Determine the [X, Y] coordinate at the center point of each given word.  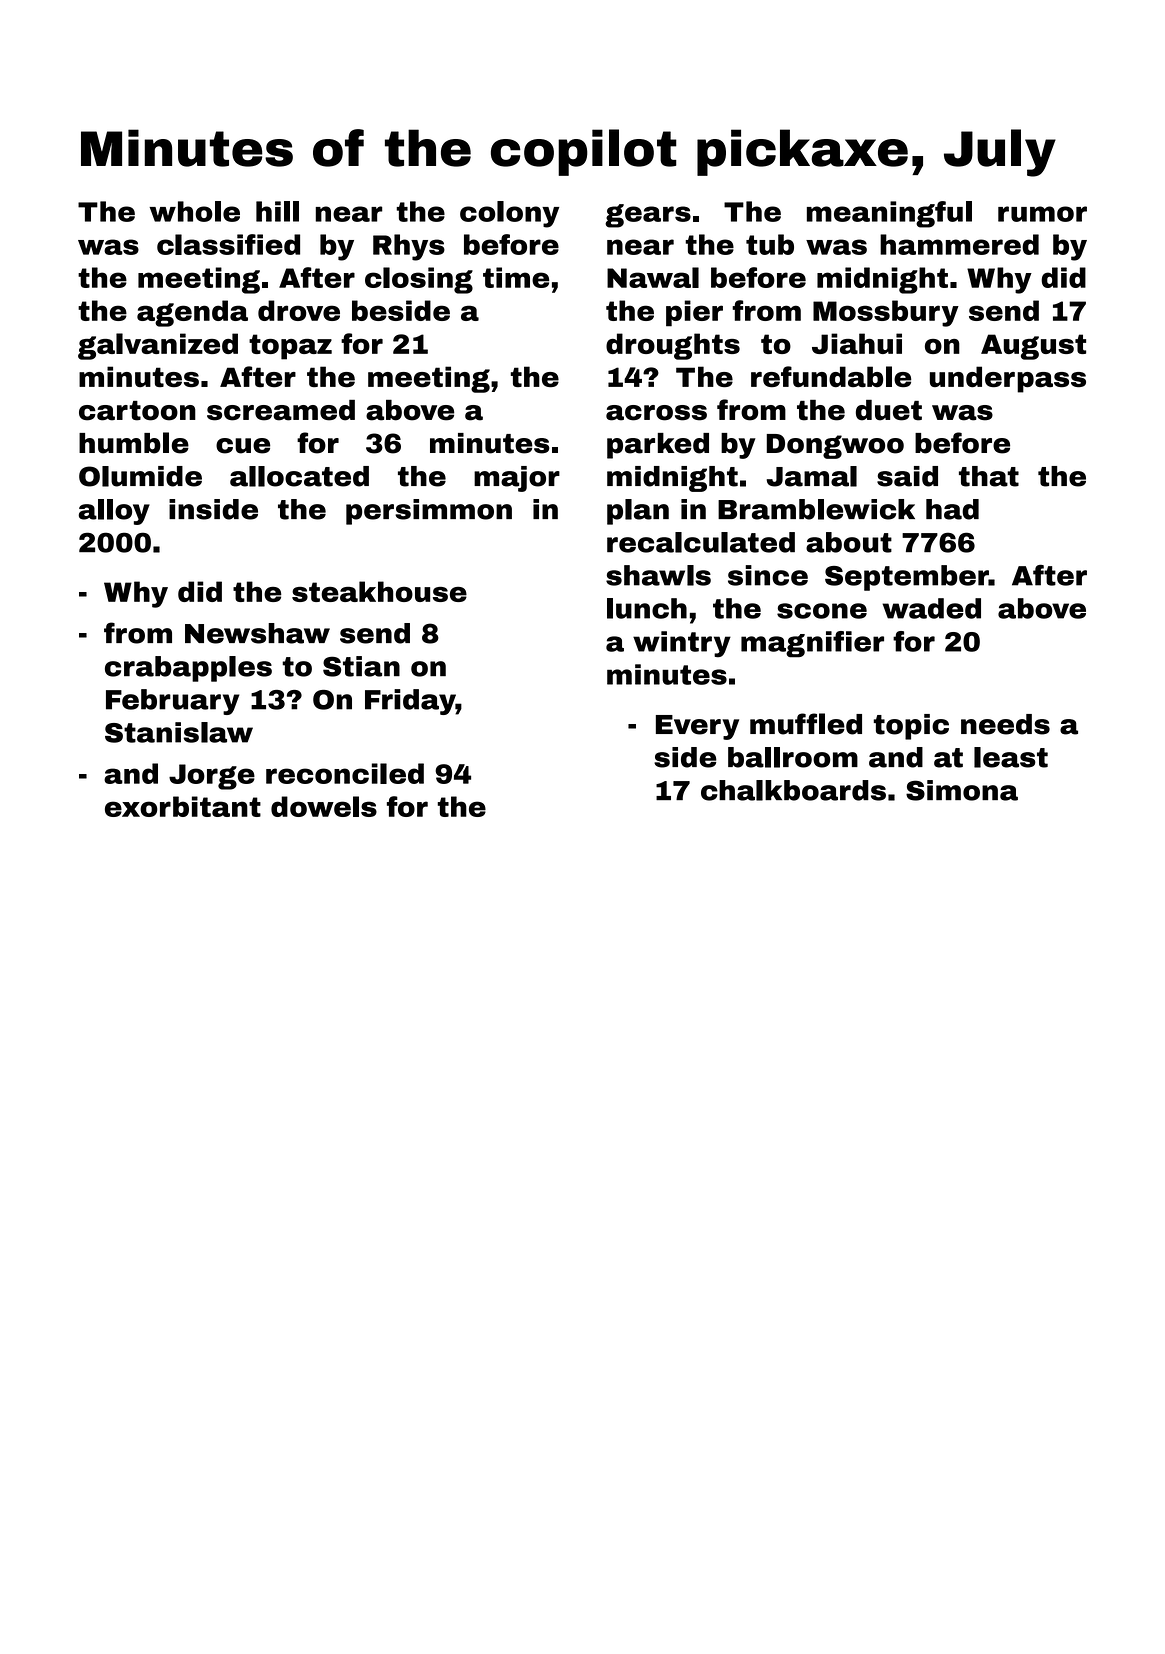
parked [658, 446]
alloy [114, 512]
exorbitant [183, 806]
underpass [1008, 379]
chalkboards [793, 790]
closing [419, 280]
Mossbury [886, 313]
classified [228, 244]
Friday [410, 702]
